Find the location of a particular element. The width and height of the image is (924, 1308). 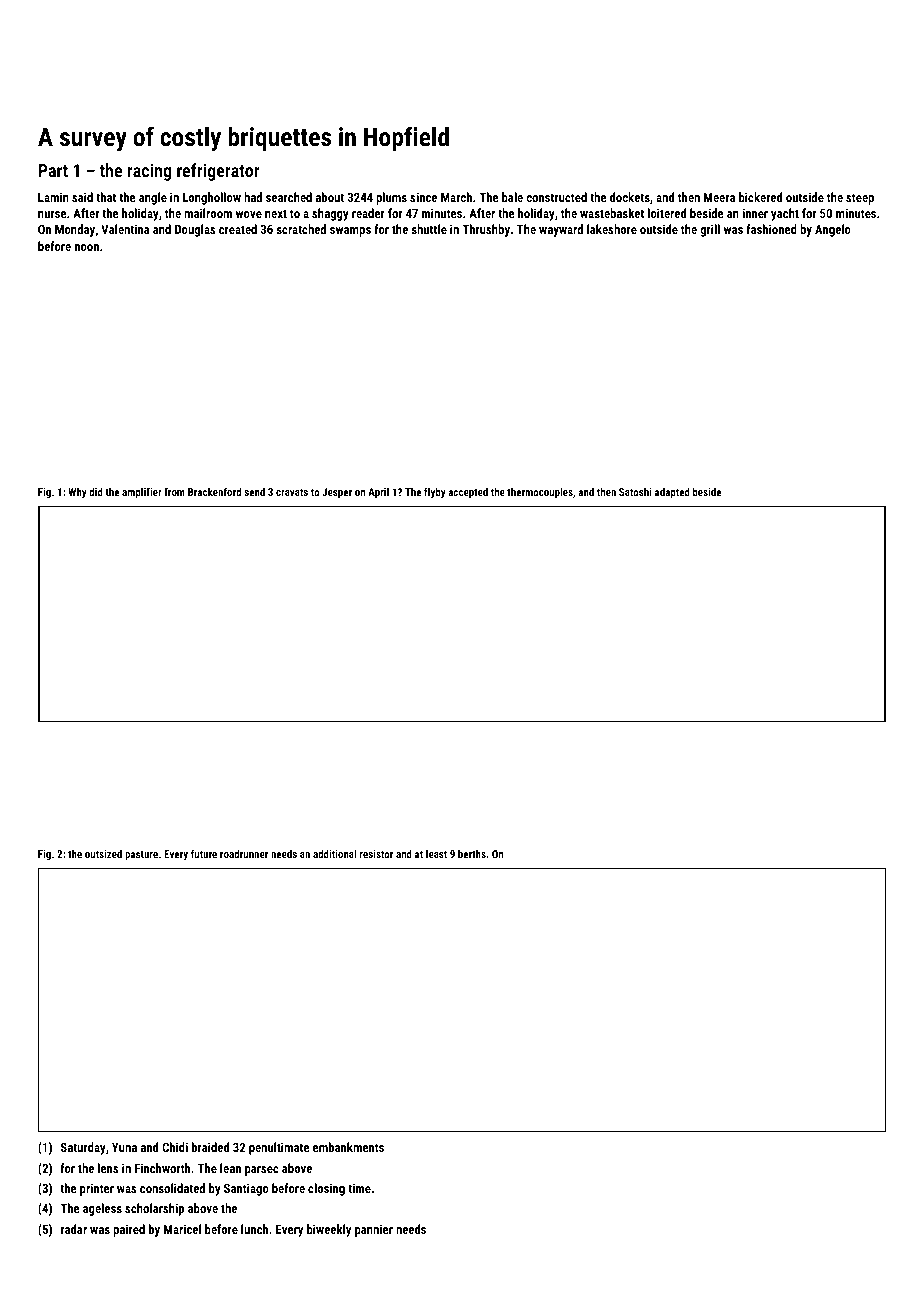

Douglas is located at coordinates (195, 230).
